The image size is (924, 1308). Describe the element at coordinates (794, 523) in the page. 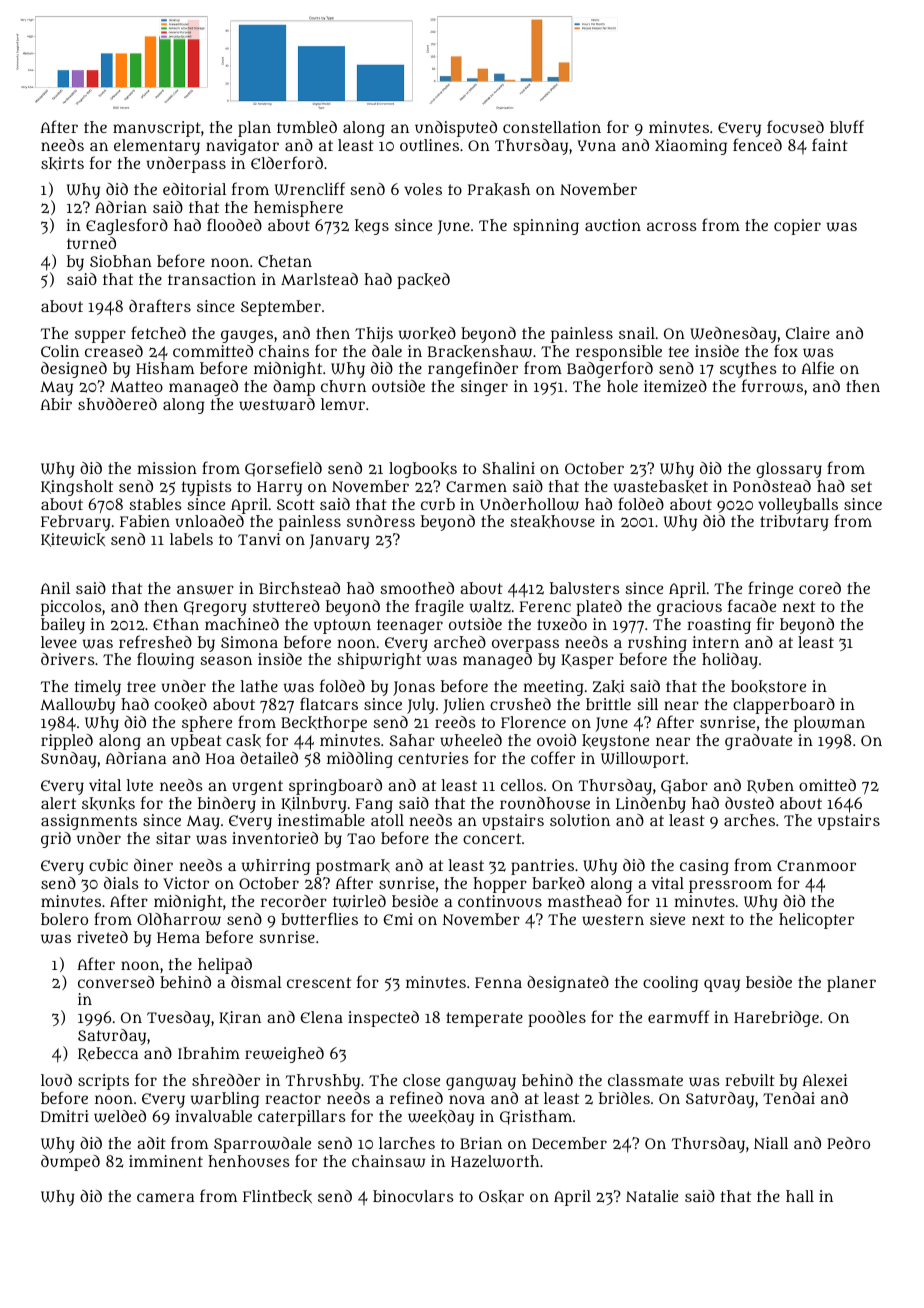

I see `tributary` at that location.
